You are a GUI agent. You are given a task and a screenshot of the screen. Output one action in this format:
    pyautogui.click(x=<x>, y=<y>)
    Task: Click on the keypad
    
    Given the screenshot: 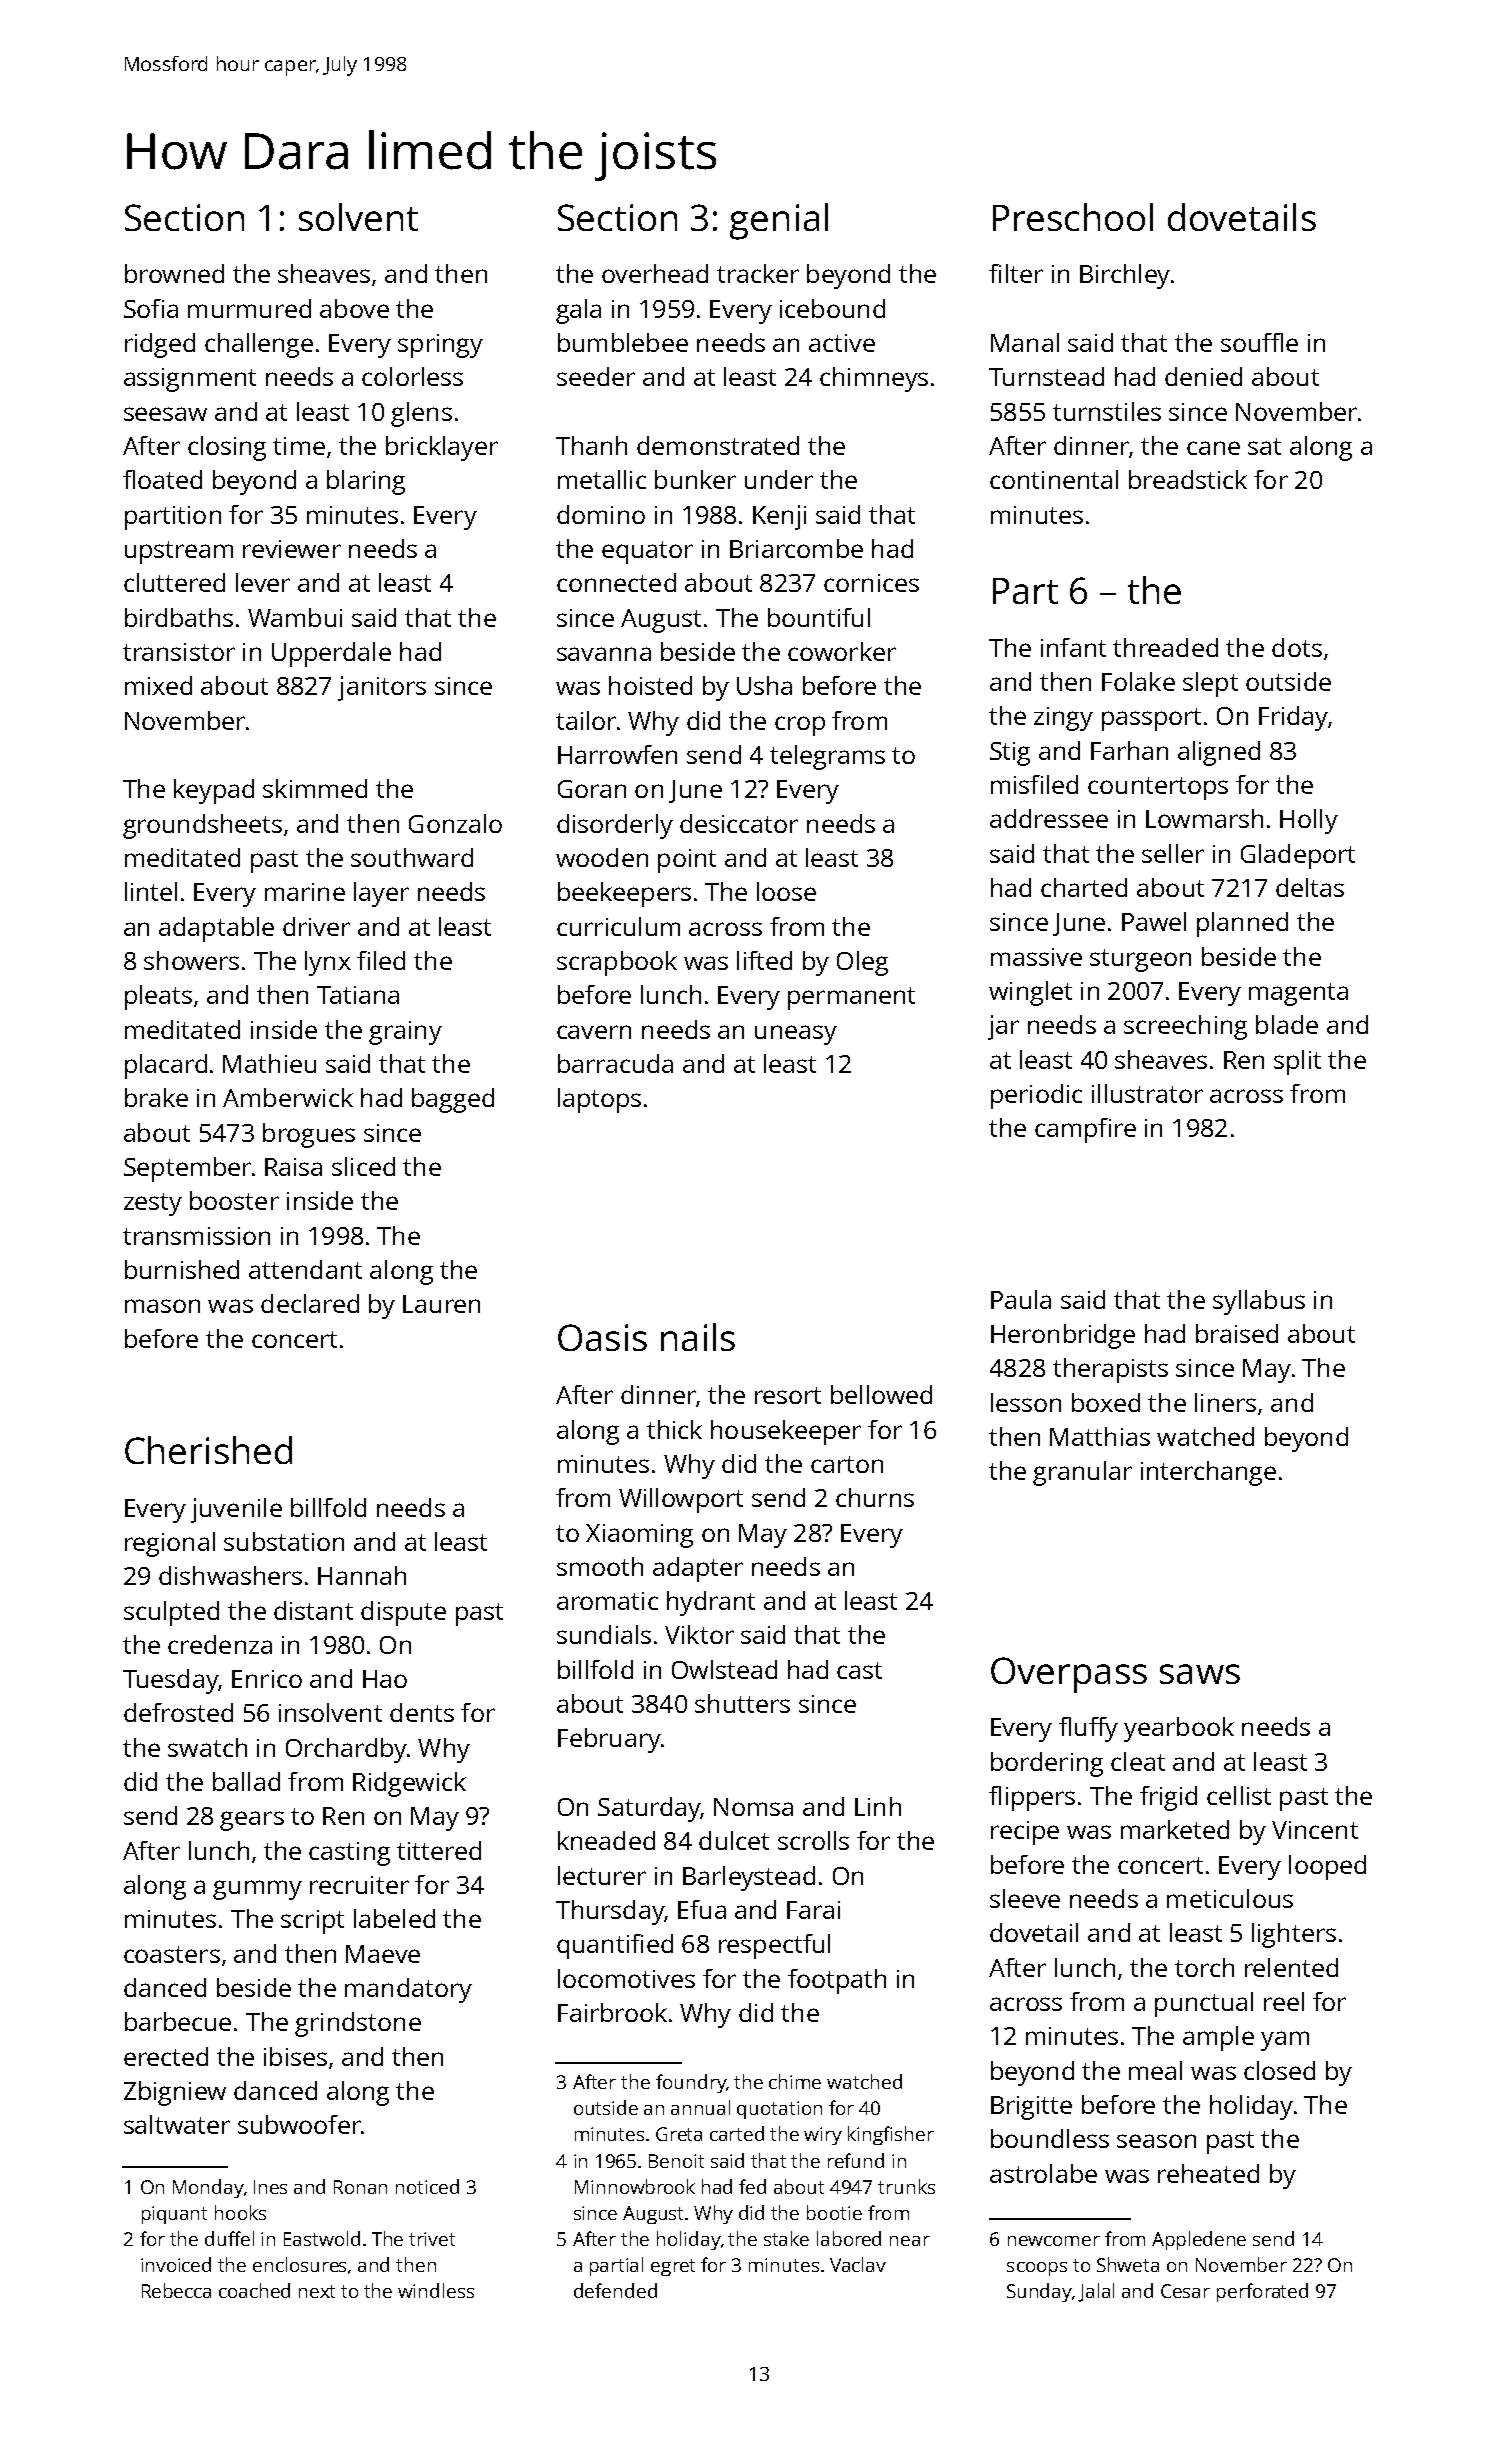 What is the action you would take?
    pyautogui.click(x=214, y=791)
